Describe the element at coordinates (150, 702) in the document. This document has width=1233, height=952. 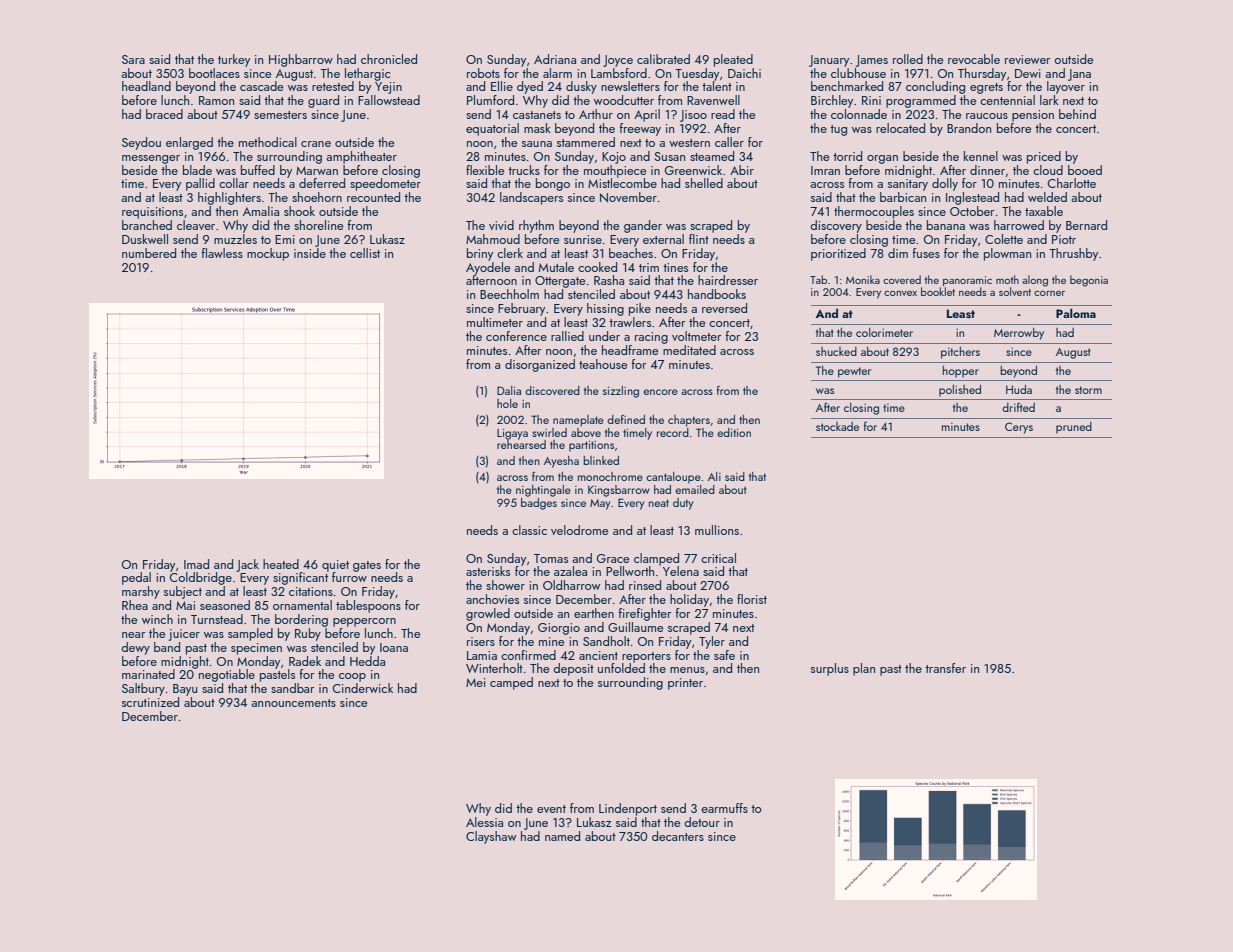
I see `scrutinized` at that location.
